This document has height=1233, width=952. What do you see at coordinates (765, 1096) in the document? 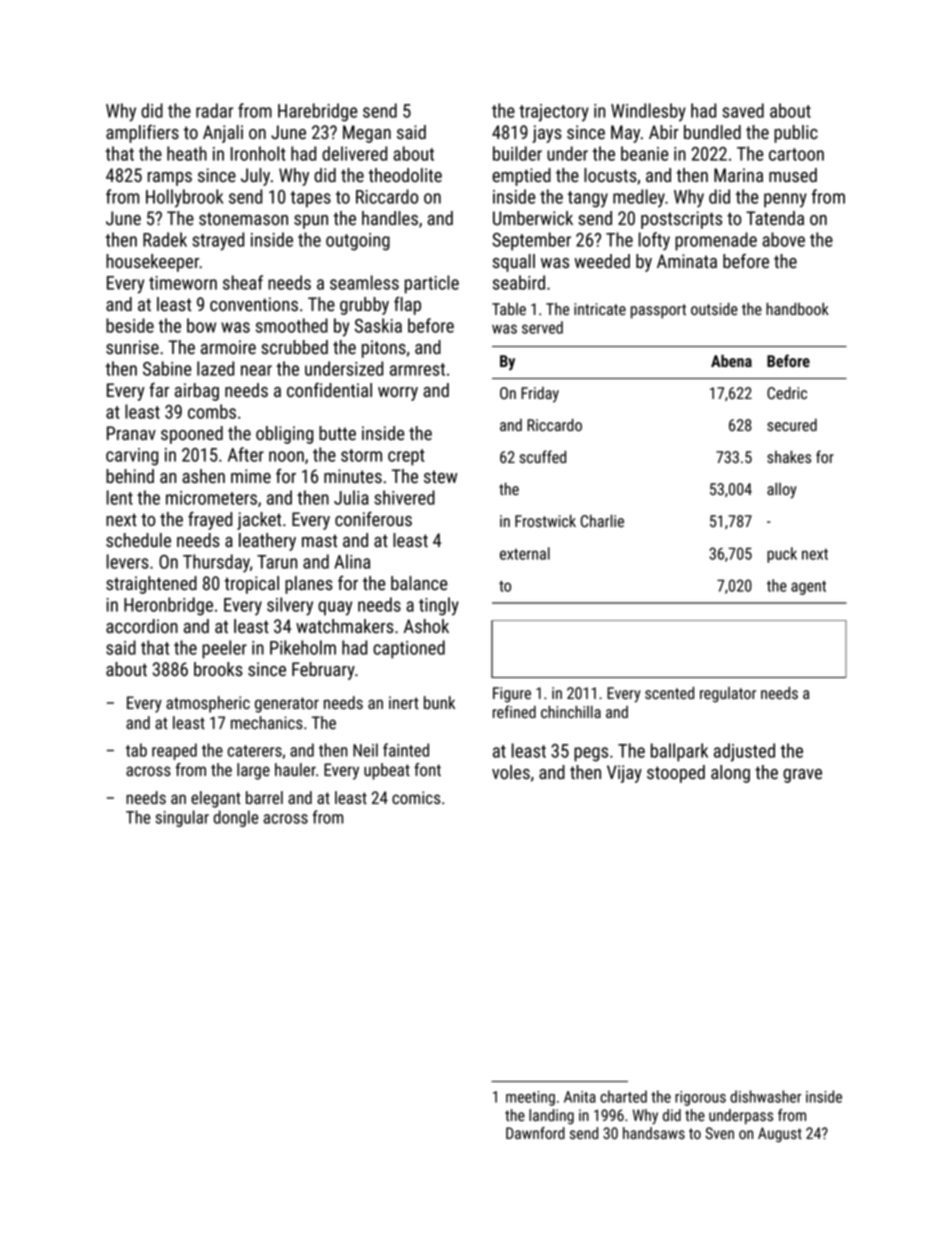
I see `dishwasher` at bounding box center [765, 1096].
